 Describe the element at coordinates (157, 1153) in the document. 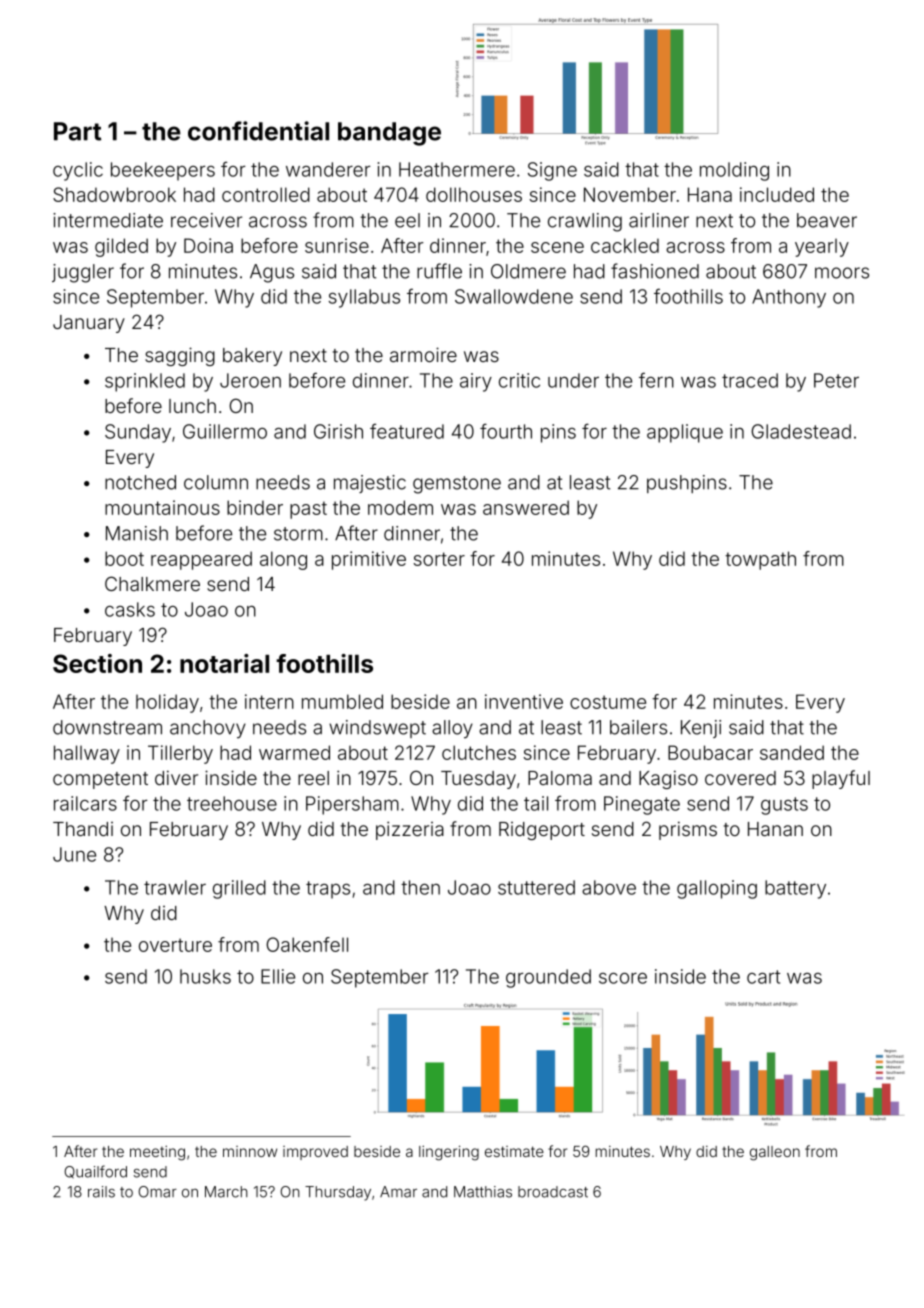

I see `meeting` at that location.
